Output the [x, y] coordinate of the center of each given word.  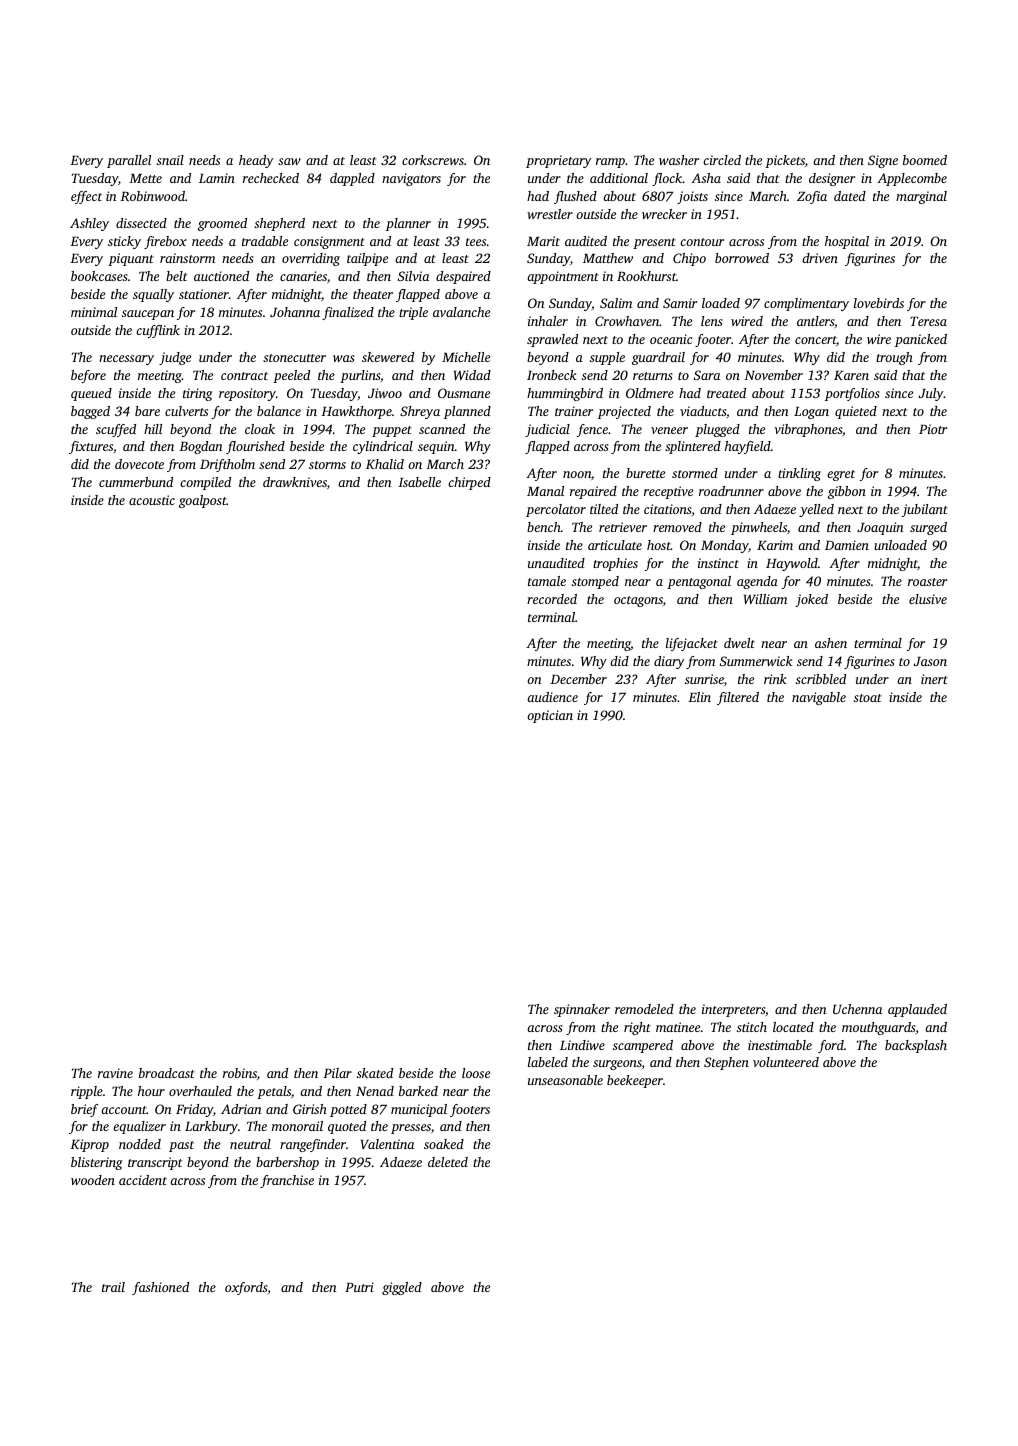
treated [726, 393]
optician [550, 716]
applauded [917, 1010]
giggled [402, 1288]
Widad [472, 375]
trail [113, 1287]
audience [552, 697]
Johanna [295, 312]
